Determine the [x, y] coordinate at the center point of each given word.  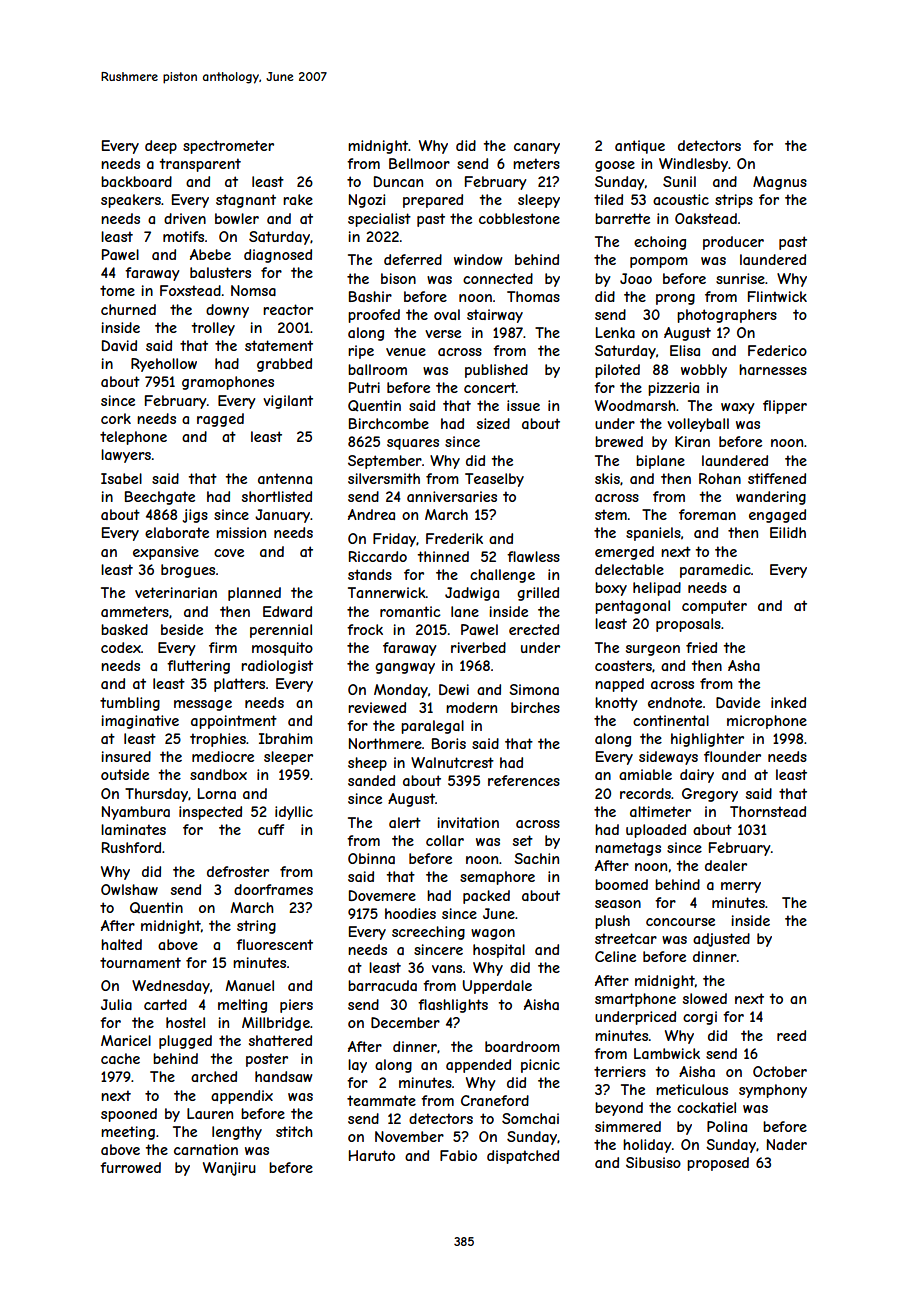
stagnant [246, 201]
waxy [738, 408]
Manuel [250, 985]
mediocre [223, 756]
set [523, 840]
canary [537, 148]
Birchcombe [389, 423]
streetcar [626, 938]
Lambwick [667, 1053]
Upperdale [497, 987]
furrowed [130, 1167]
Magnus [780, 183]
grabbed [284, 365]
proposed [718, 1164]
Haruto [372, 1155]
